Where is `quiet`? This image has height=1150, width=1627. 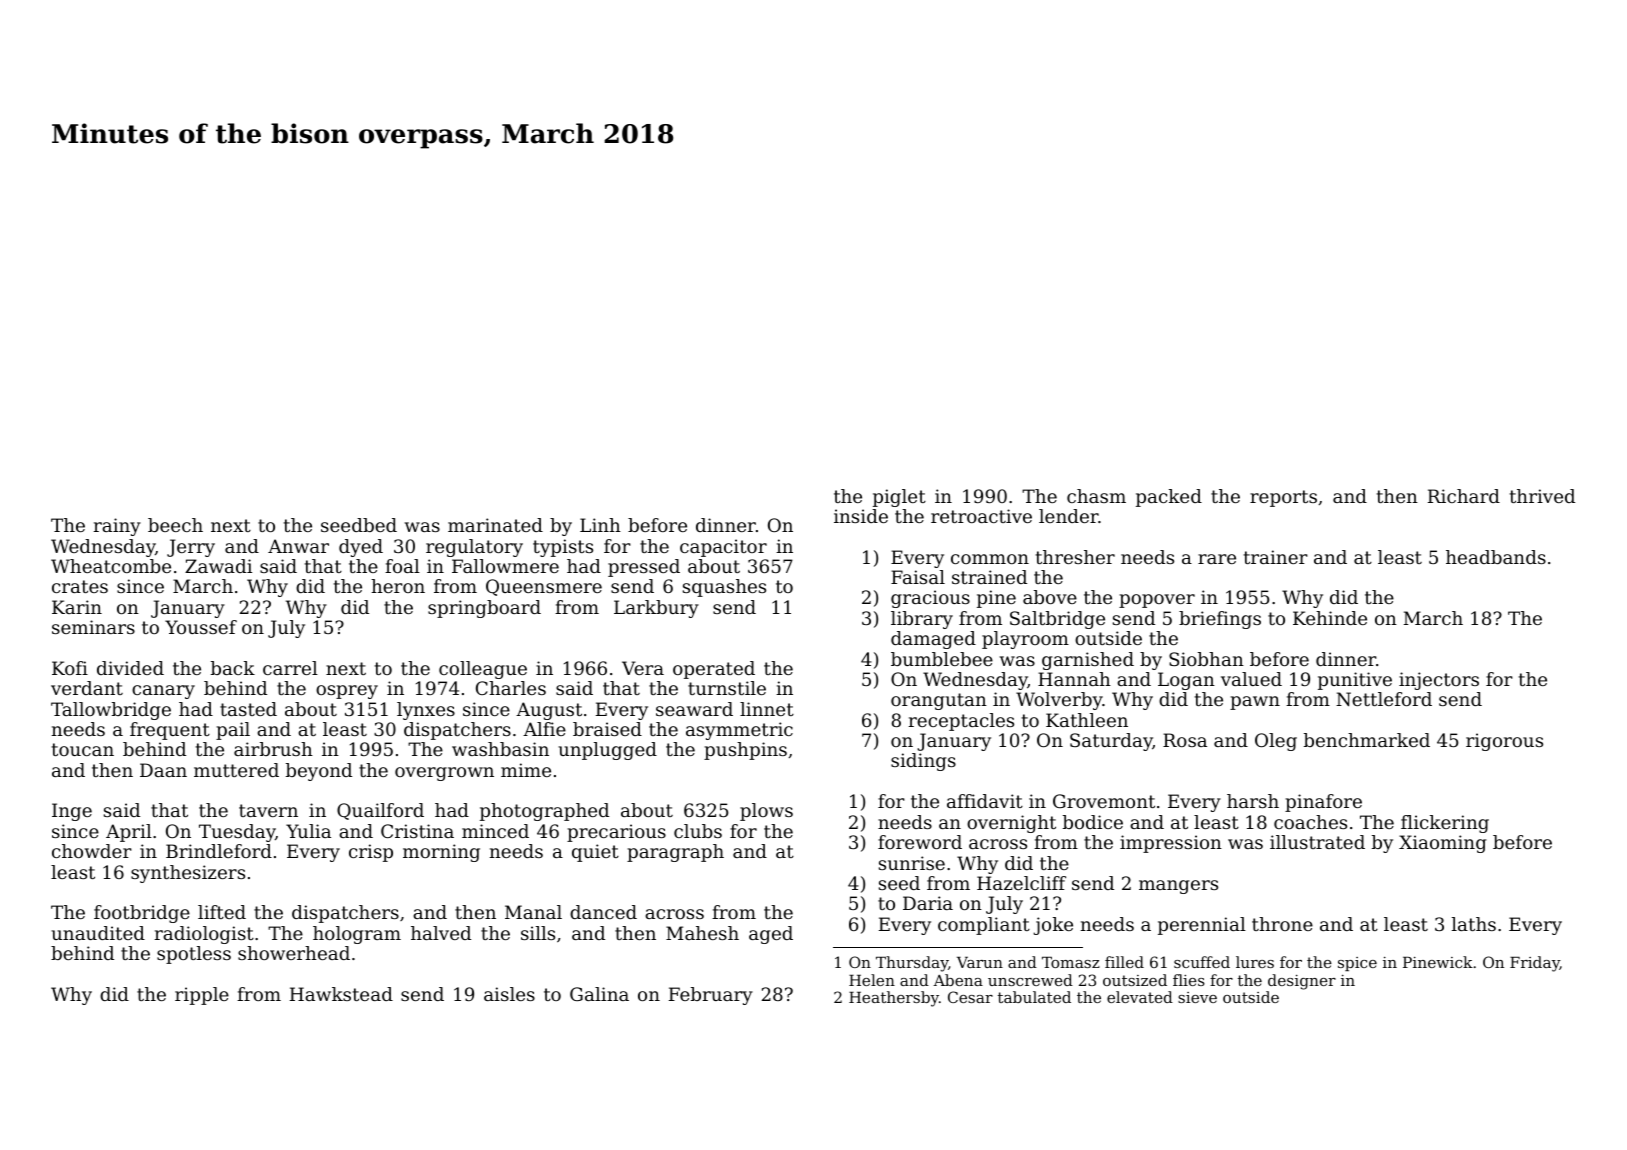 quiet is located at coordinates (595, 853).
